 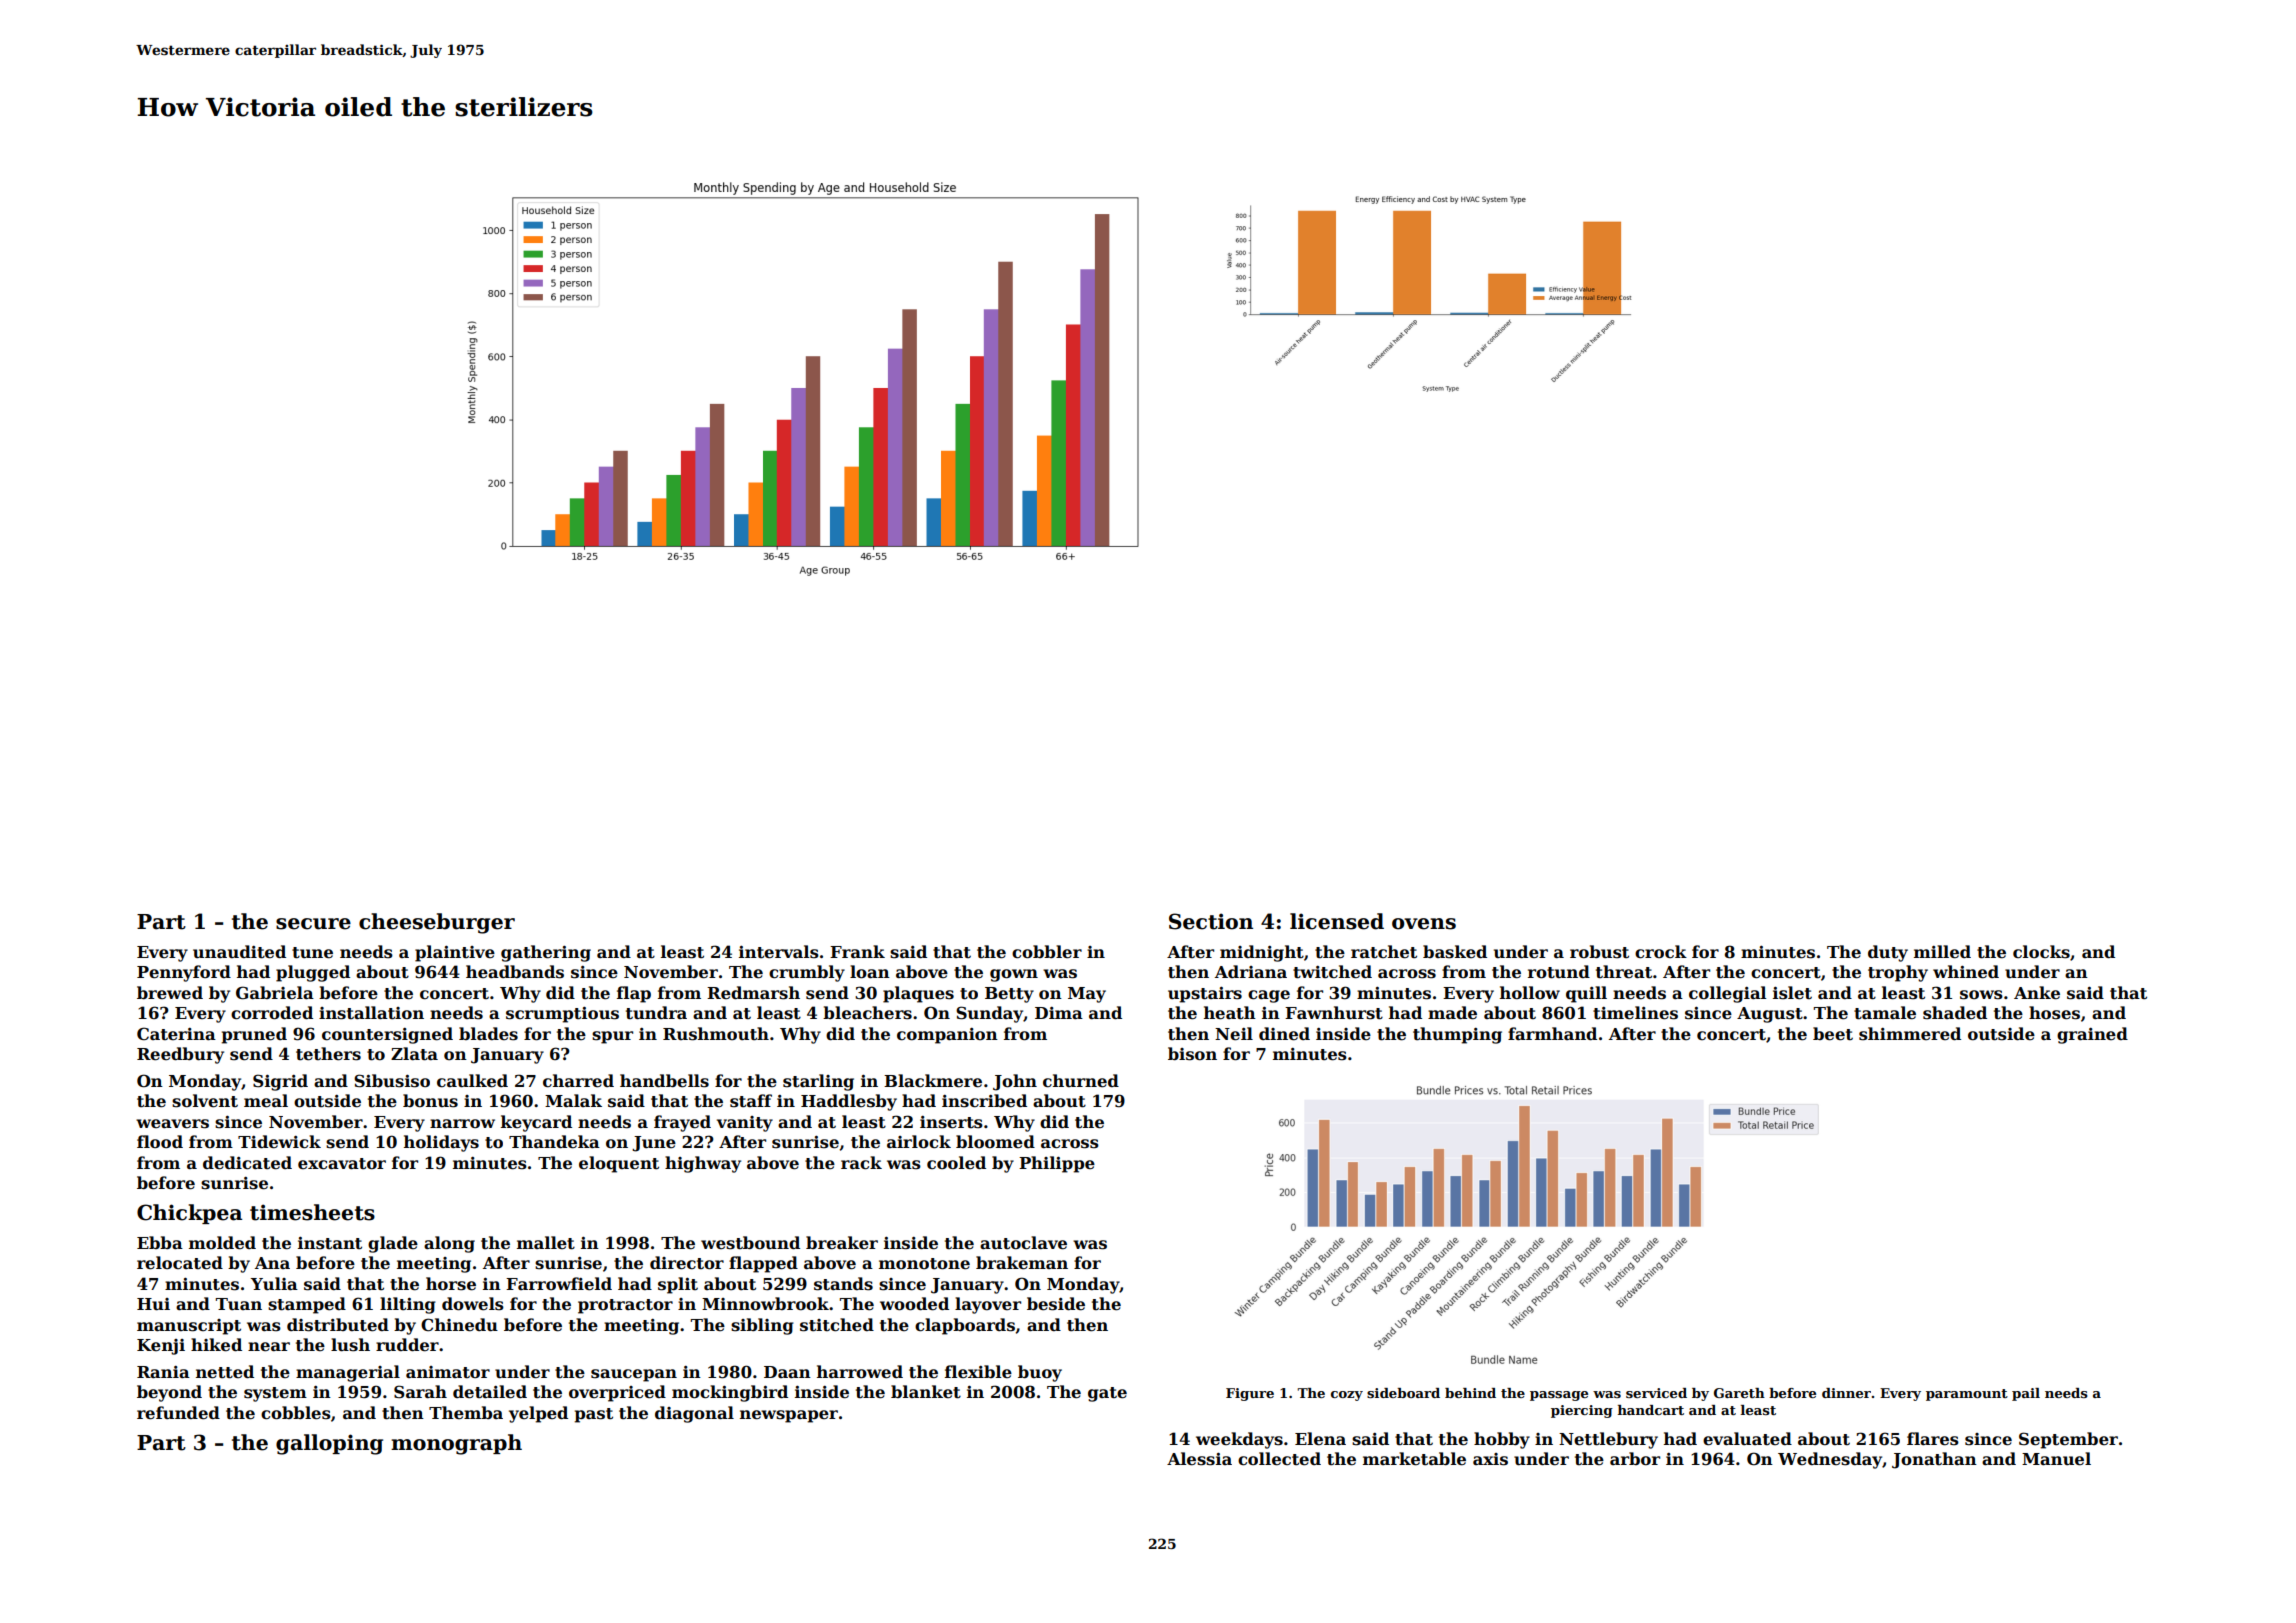 I want to click on instant, so click(x=330, y=1243).
